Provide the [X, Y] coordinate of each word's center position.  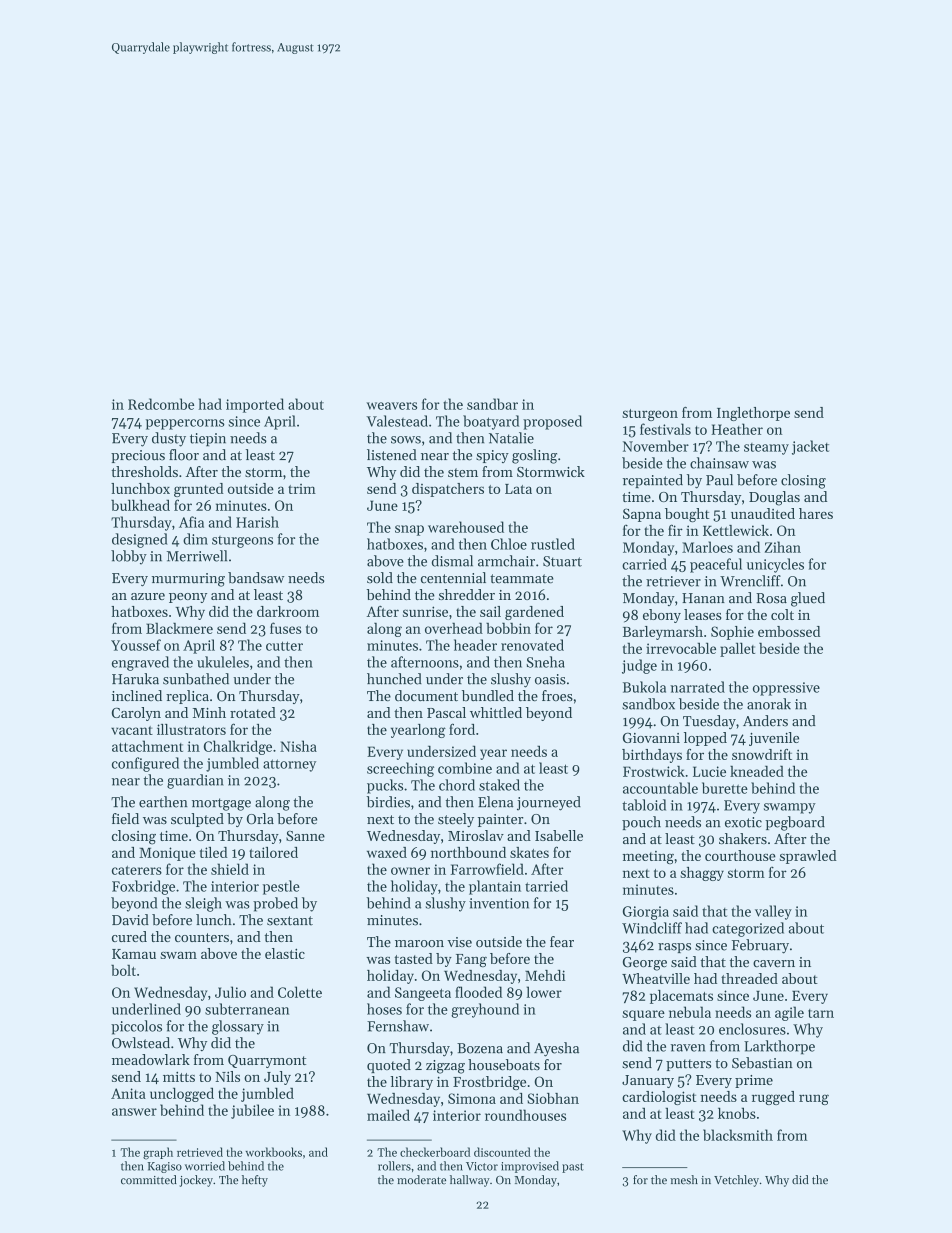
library [411, 1083]
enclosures [752, 1029]
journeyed [549, 803]
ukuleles [223, 662]
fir [675, 530]
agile [789, 1013]
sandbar [492, 404]
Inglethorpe [753, 414]
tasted [414, 958]
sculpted [197, 820]
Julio [230, 992]
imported [255, 405]
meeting [648, 857]
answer [134, 1112]
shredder [467, 594]
